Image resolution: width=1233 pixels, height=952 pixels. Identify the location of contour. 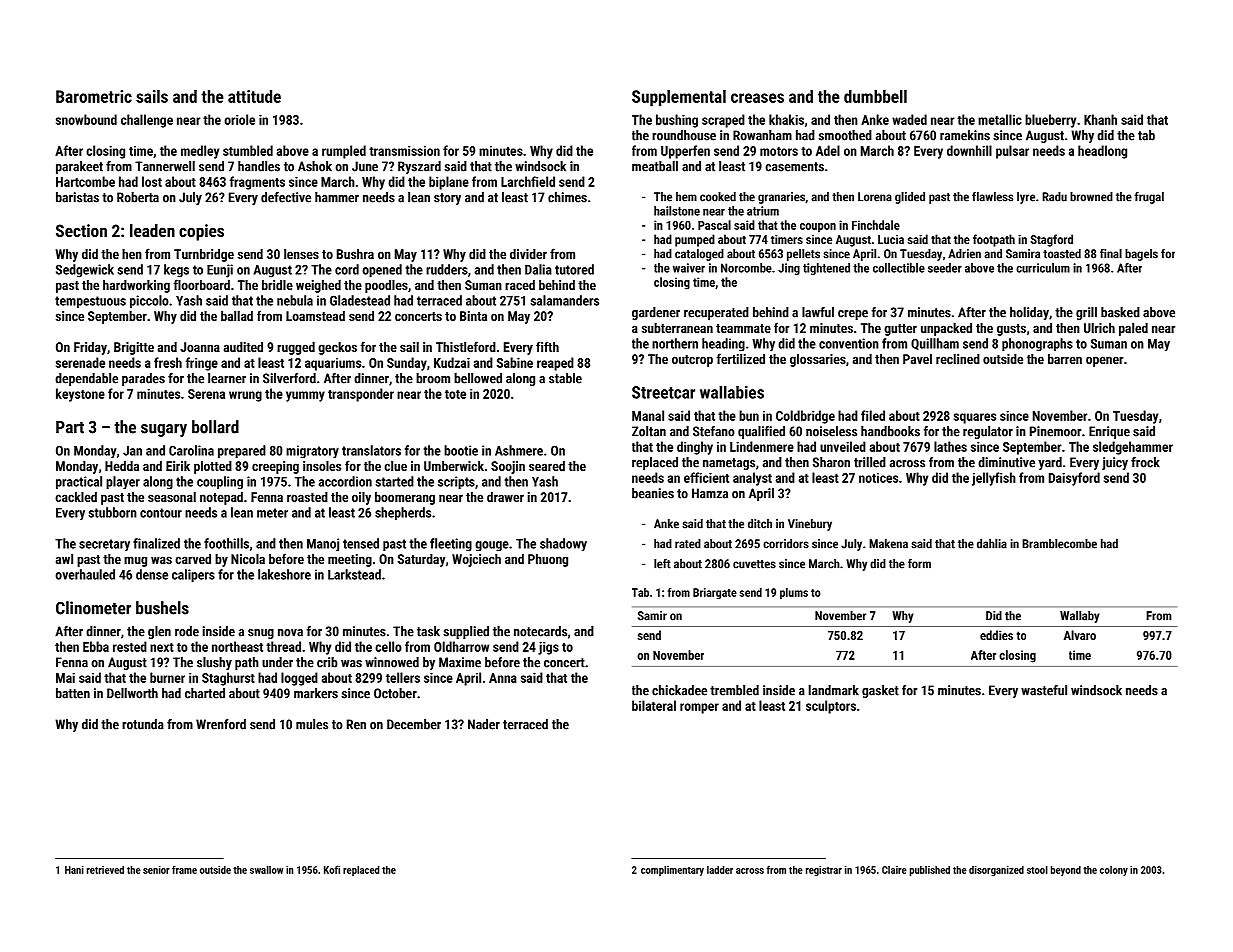
(161, 513).
